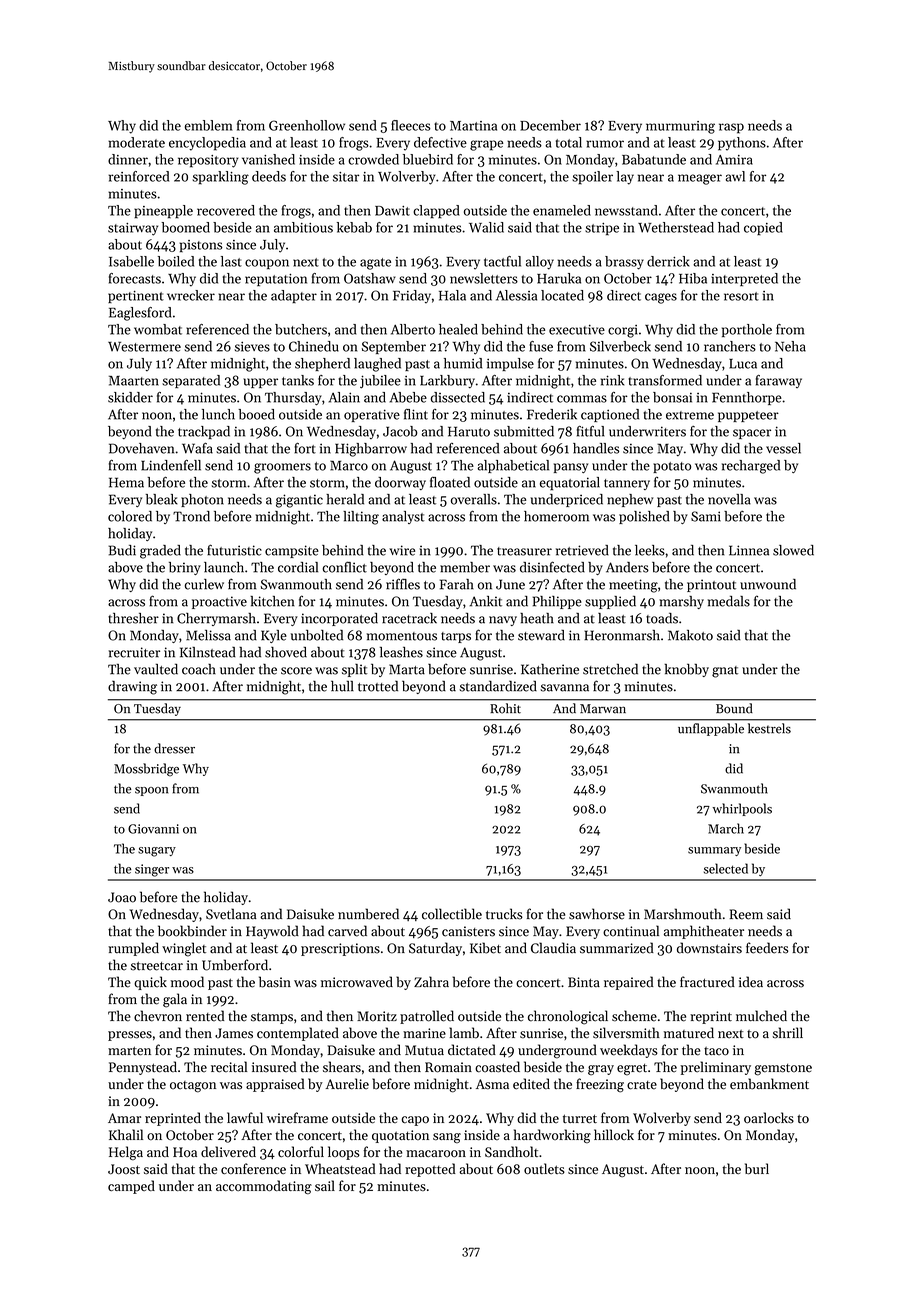 The height and width of the screenshot is (1308, 924). What do you see at coordinates (747, 330) in the screenshot?
I see `porthole` at bounding box center [747, 330].
